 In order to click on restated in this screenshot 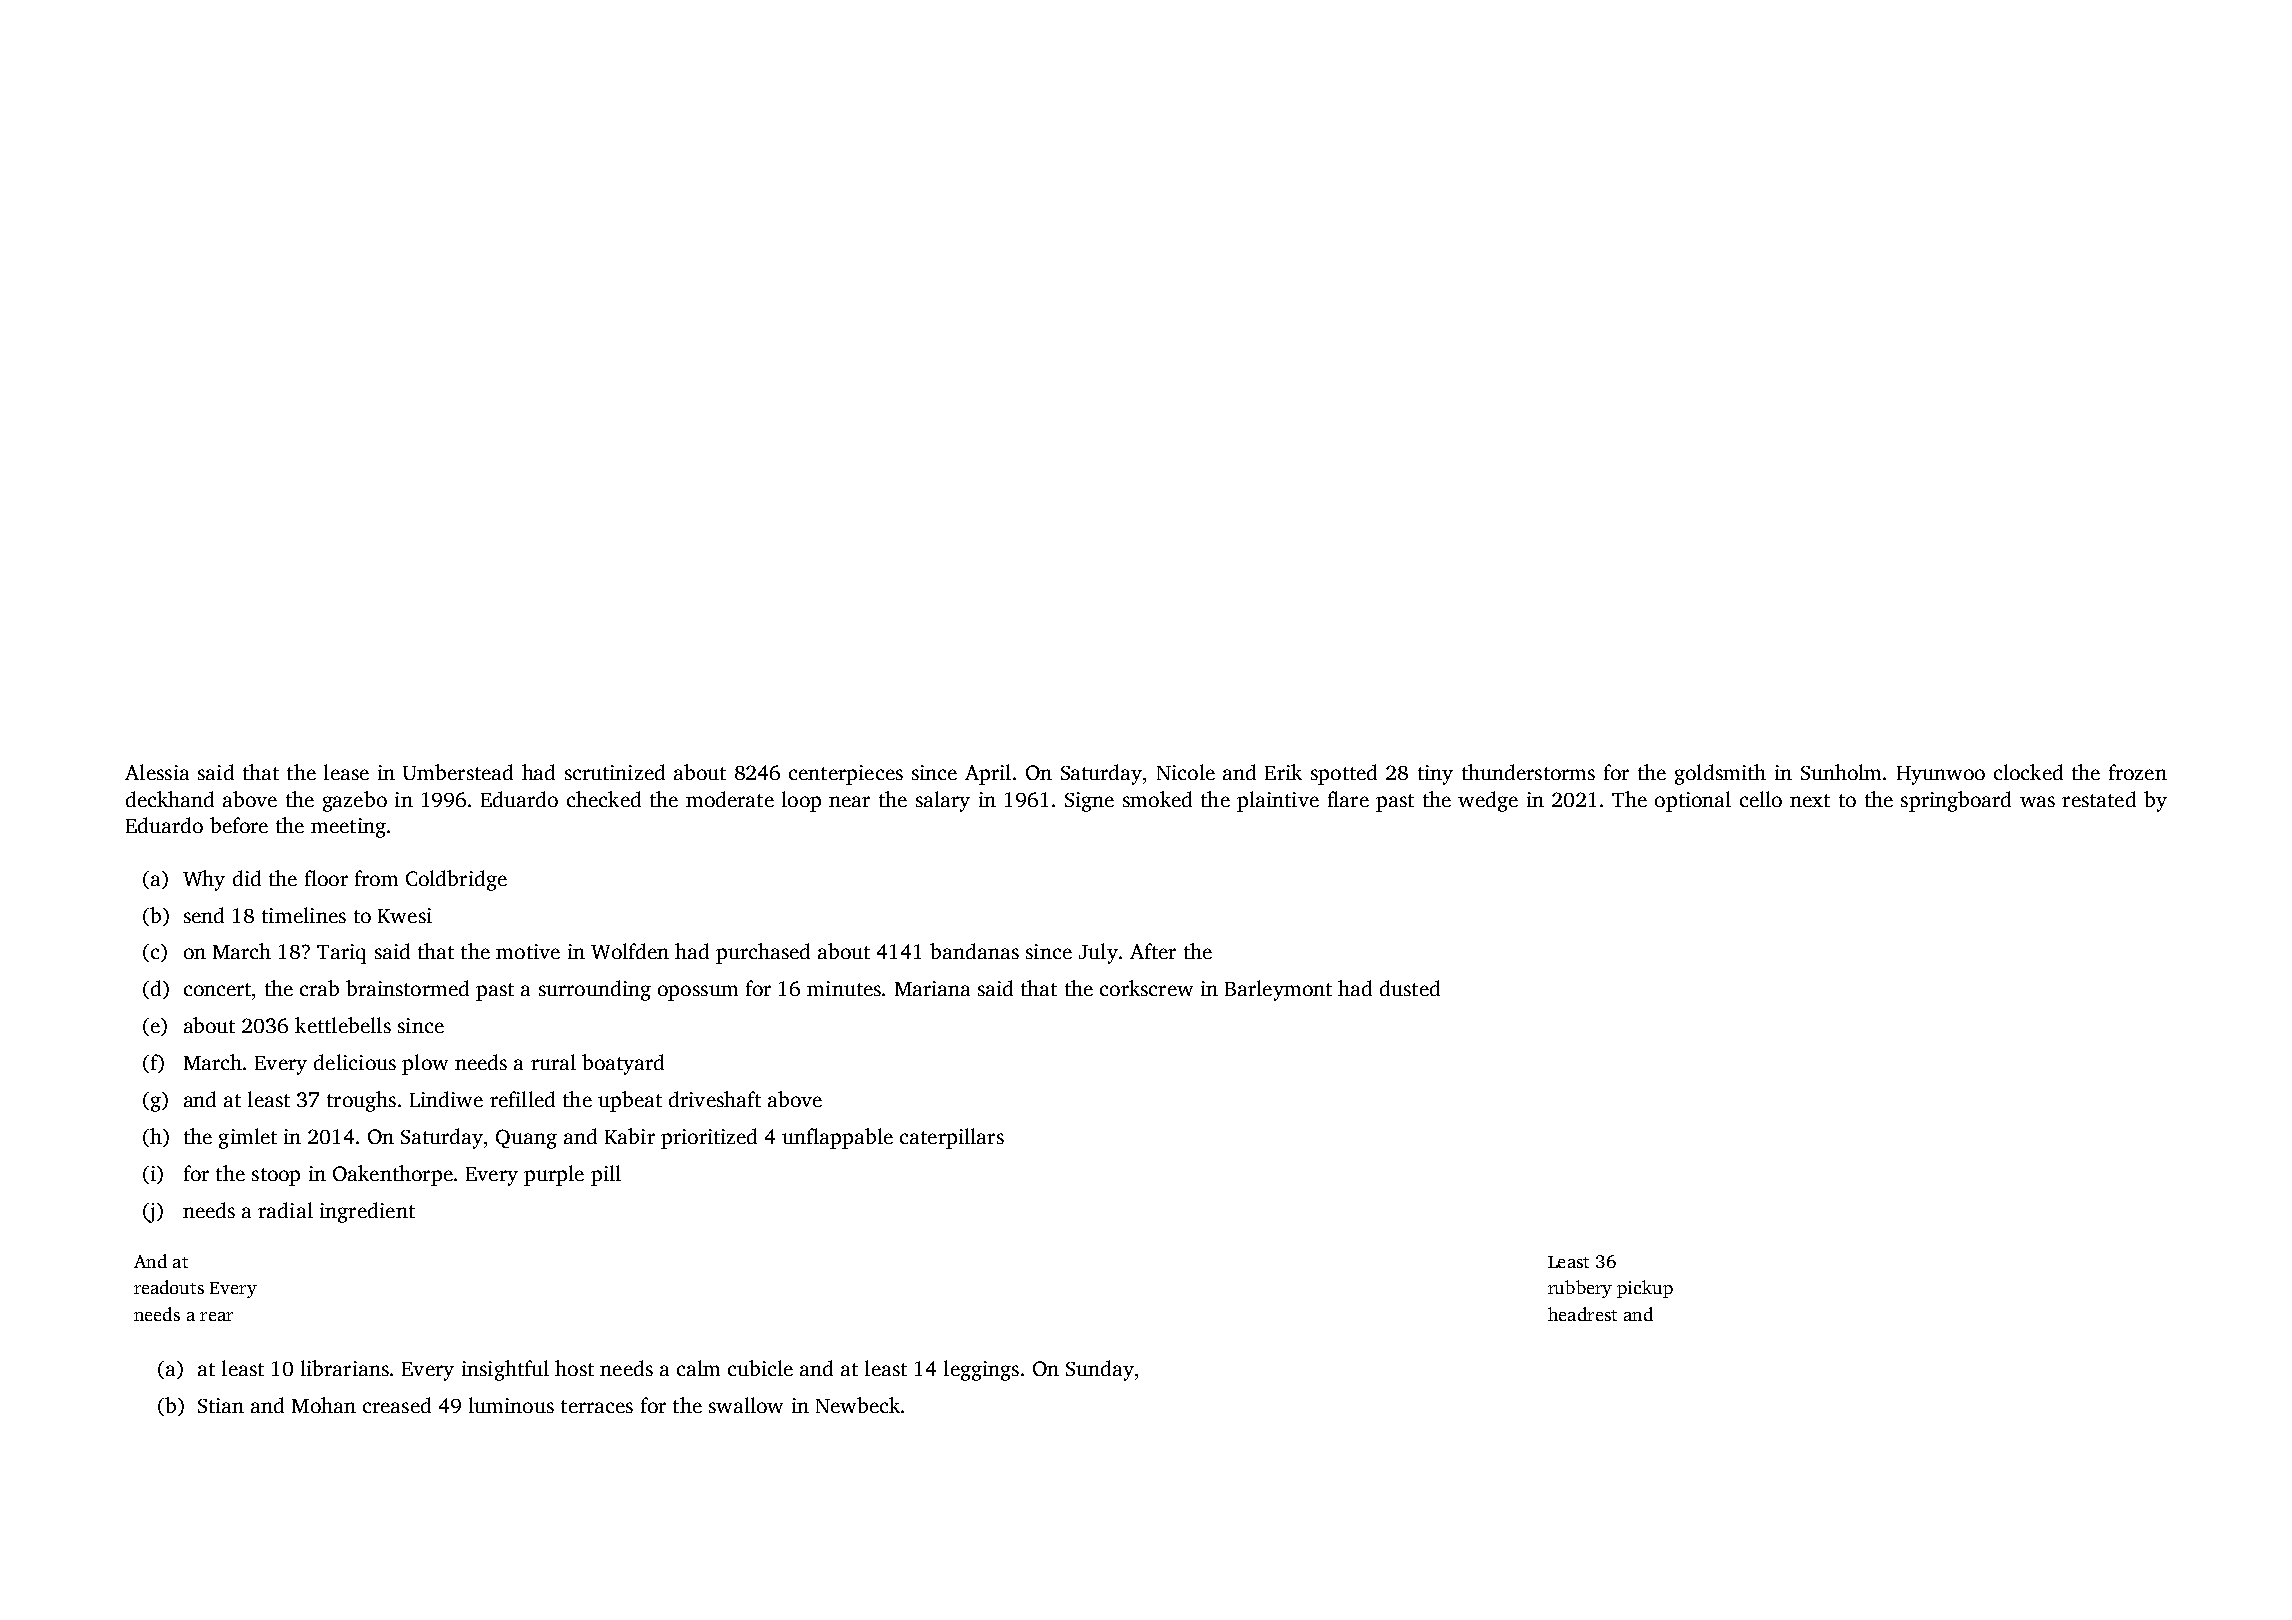, I will do `click(2099, 799)`.
